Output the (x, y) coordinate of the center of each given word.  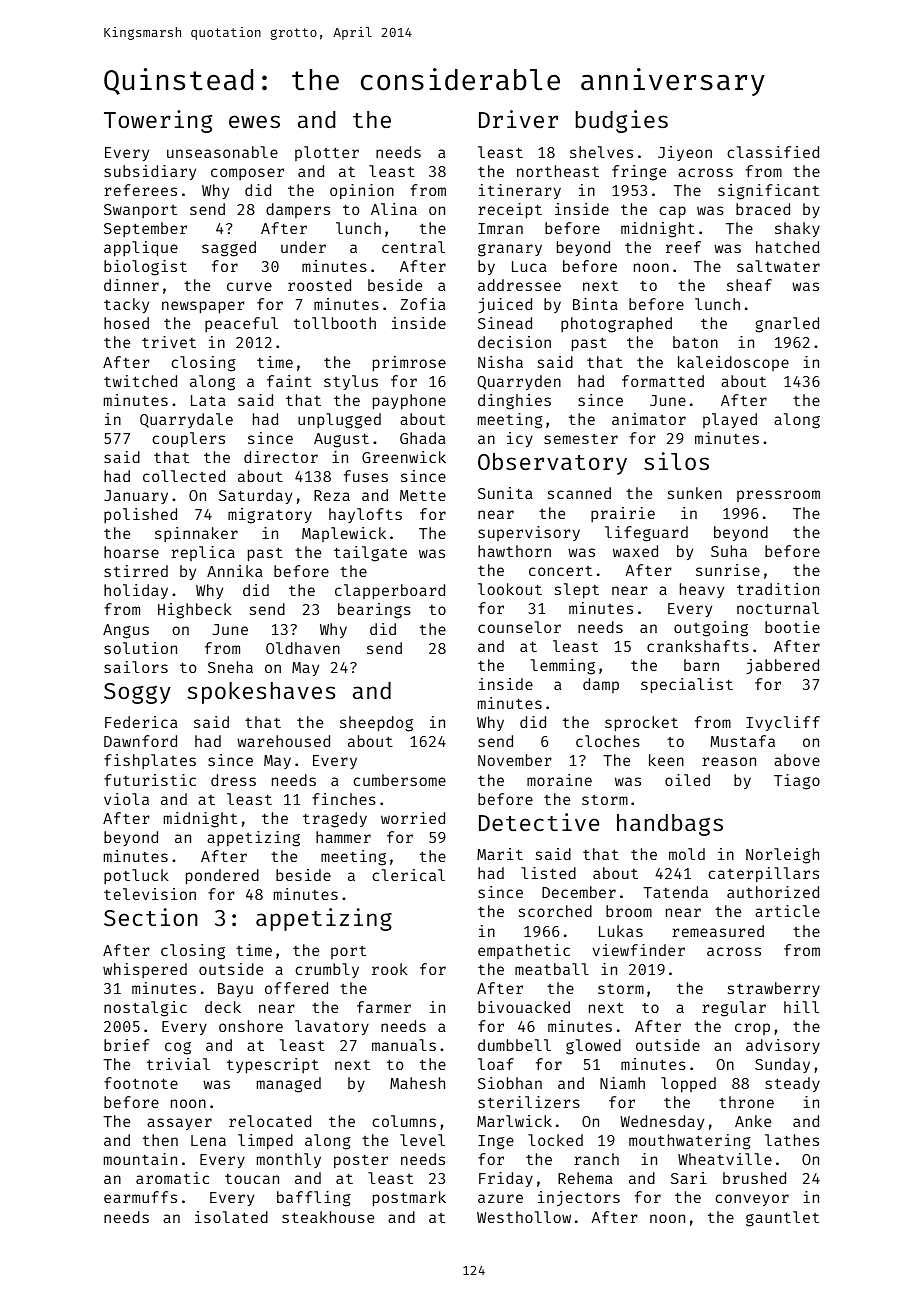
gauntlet (782, 1219)
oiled (687, 780)
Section (151, 917)
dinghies (514, 402)
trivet (169, 342)
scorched (555, 911)
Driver (518, 119)
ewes (254, 121)
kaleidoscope (733, 363)
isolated (231, 1217)
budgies (622, 121)
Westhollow (524, 1217)
